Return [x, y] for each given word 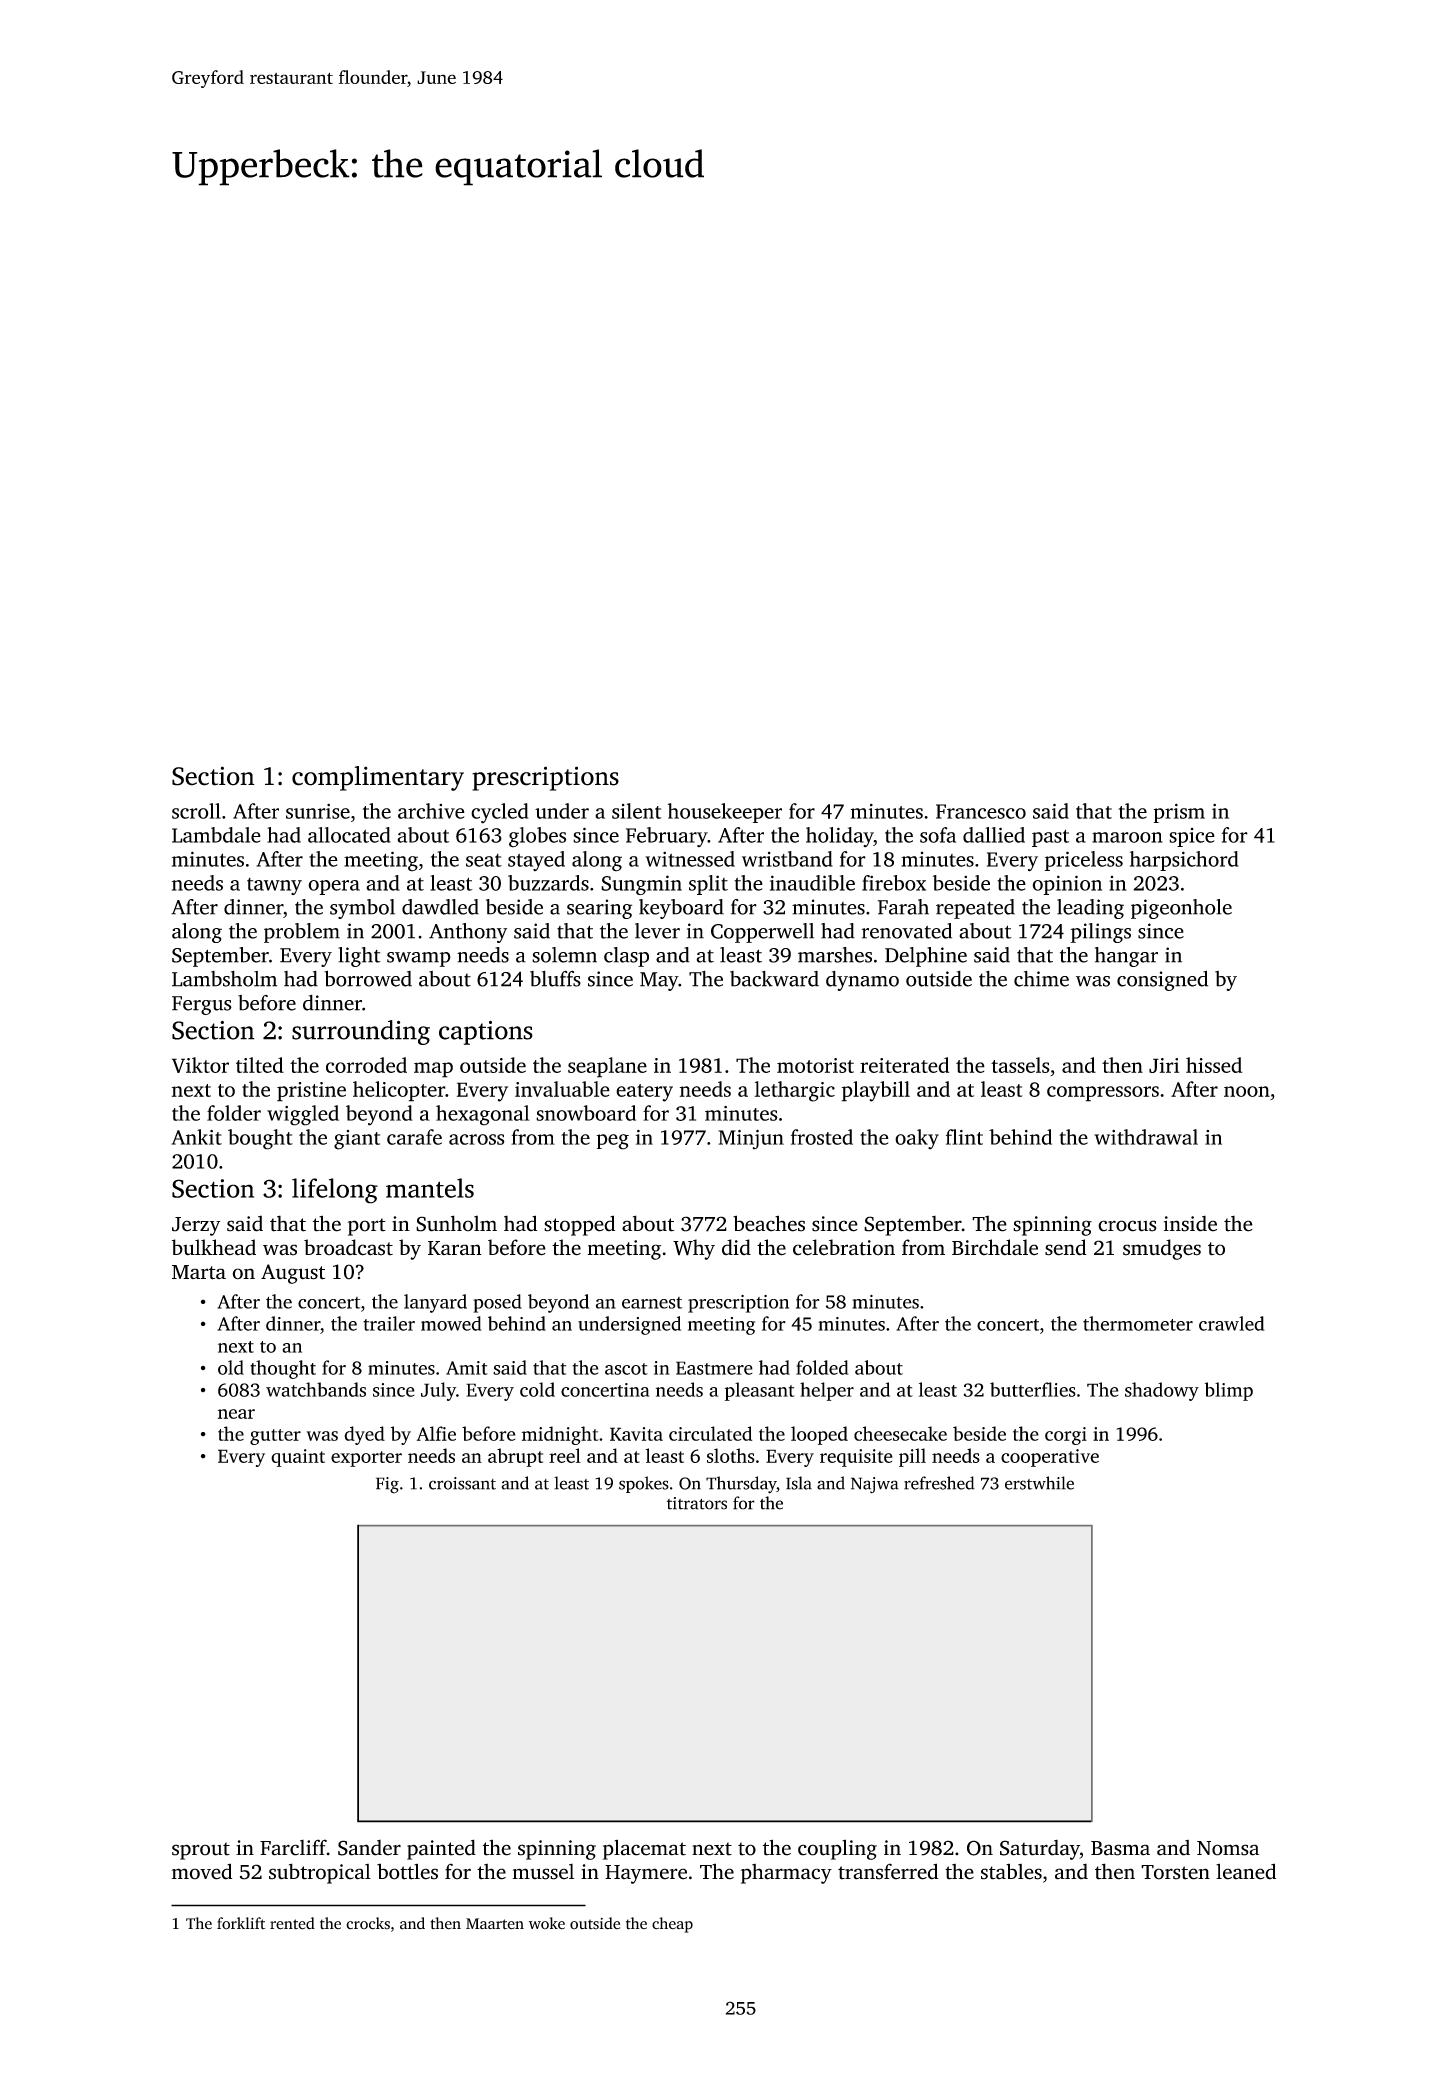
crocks [368, 1923]
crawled [1232, 1323]
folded [822, 1367]
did [736, 1247]
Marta [199, 1272]
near [236, 1414]
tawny [274, 886]
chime [1041, 979]
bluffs [555, 978]
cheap [672, 1925]
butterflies [1033, 1389]
